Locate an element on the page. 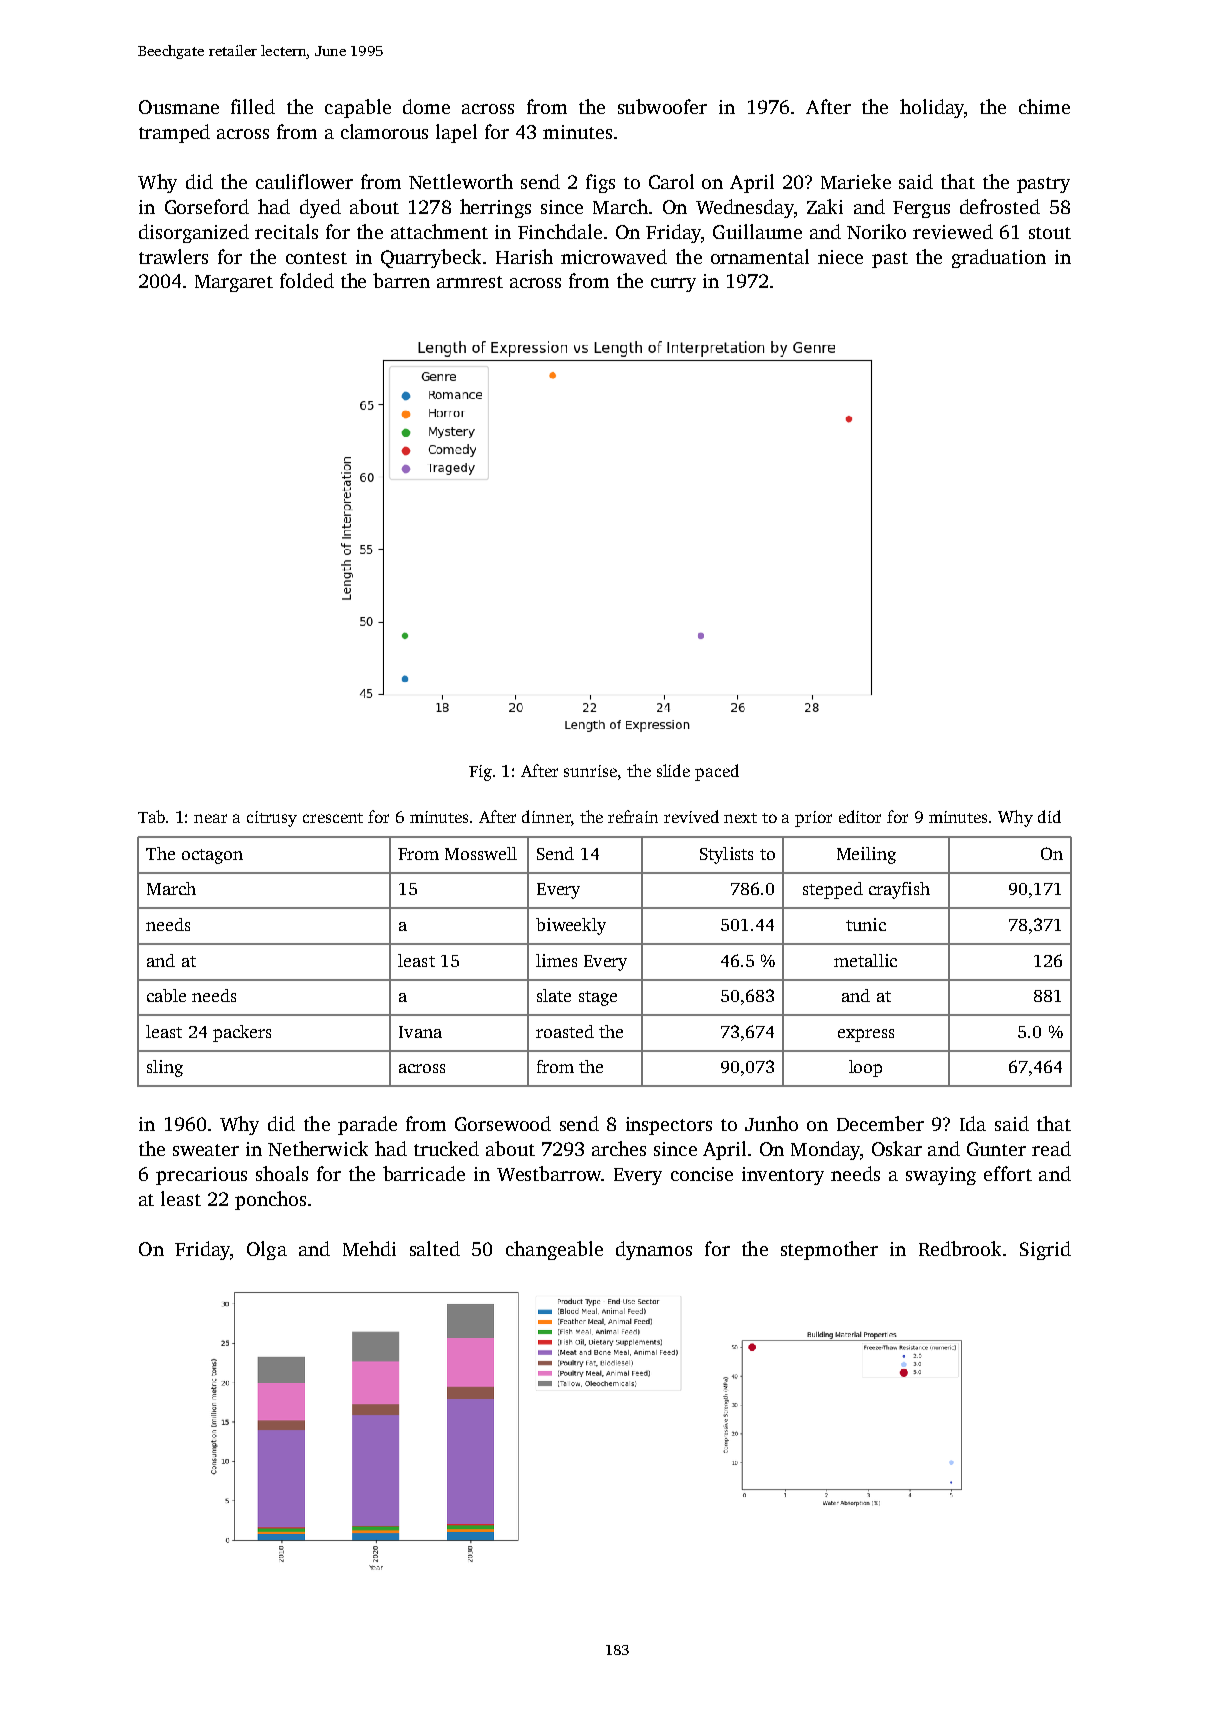  stage is located at coordinates (598, 998).
